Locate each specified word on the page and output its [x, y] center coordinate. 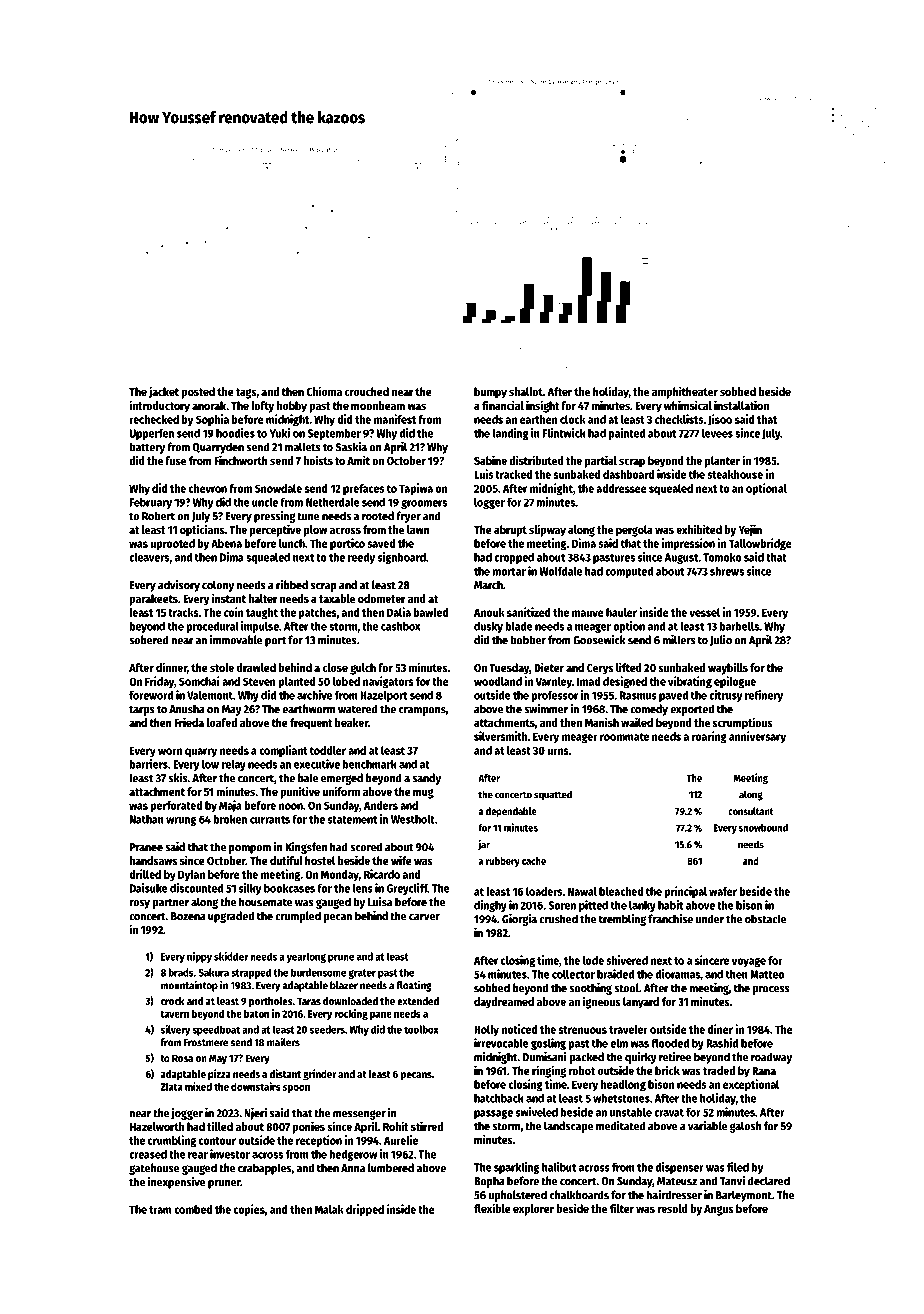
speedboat [216, 1030]
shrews [727, 571]
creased [148, 1154]
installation [741, 405]
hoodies [235, 433]
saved [381, 543]
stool [626, 988]
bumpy [490, 393]
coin [234, 612]
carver [424, 917]
